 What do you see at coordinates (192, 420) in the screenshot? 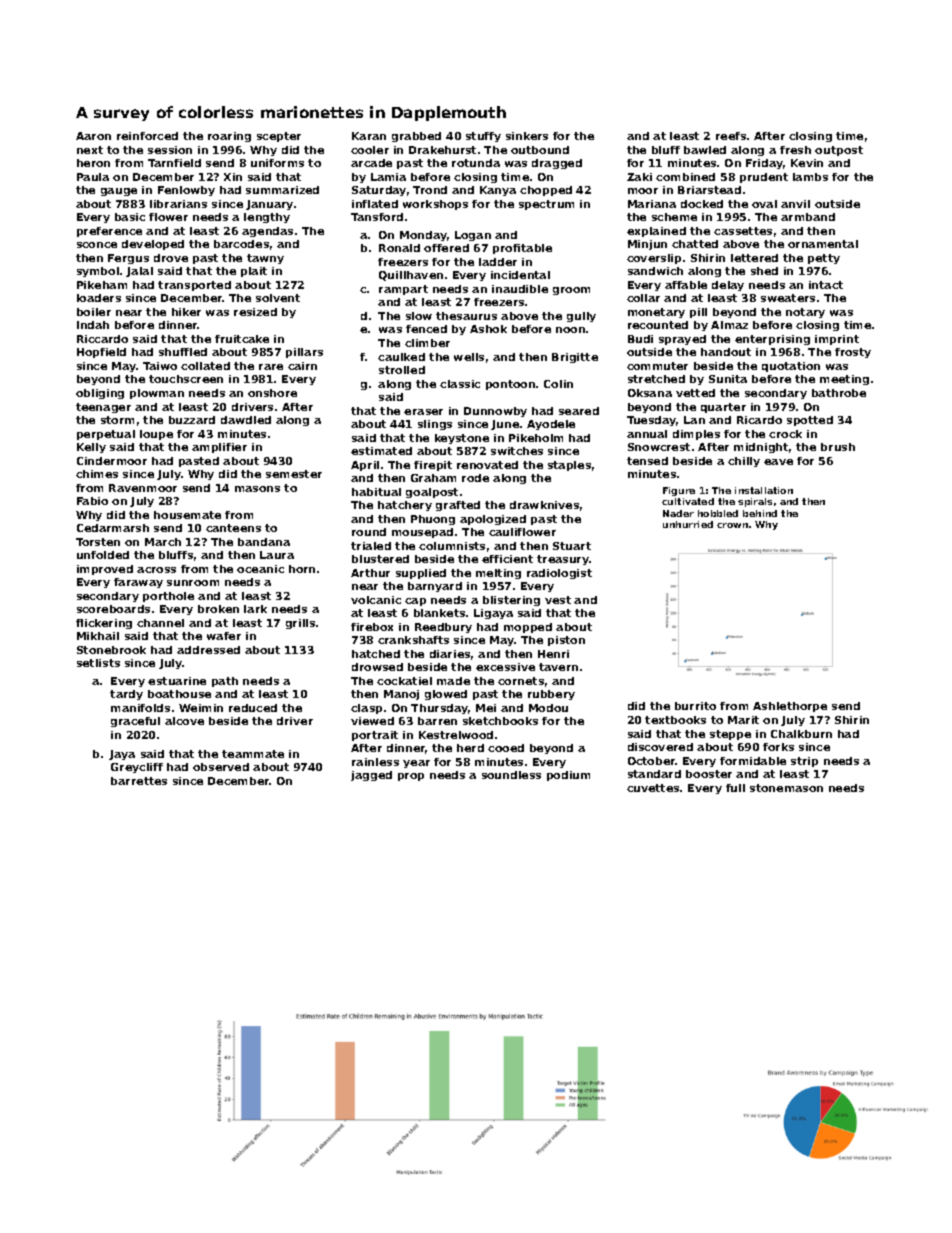
I see `buzzard` at bounding box center [192, 420].
